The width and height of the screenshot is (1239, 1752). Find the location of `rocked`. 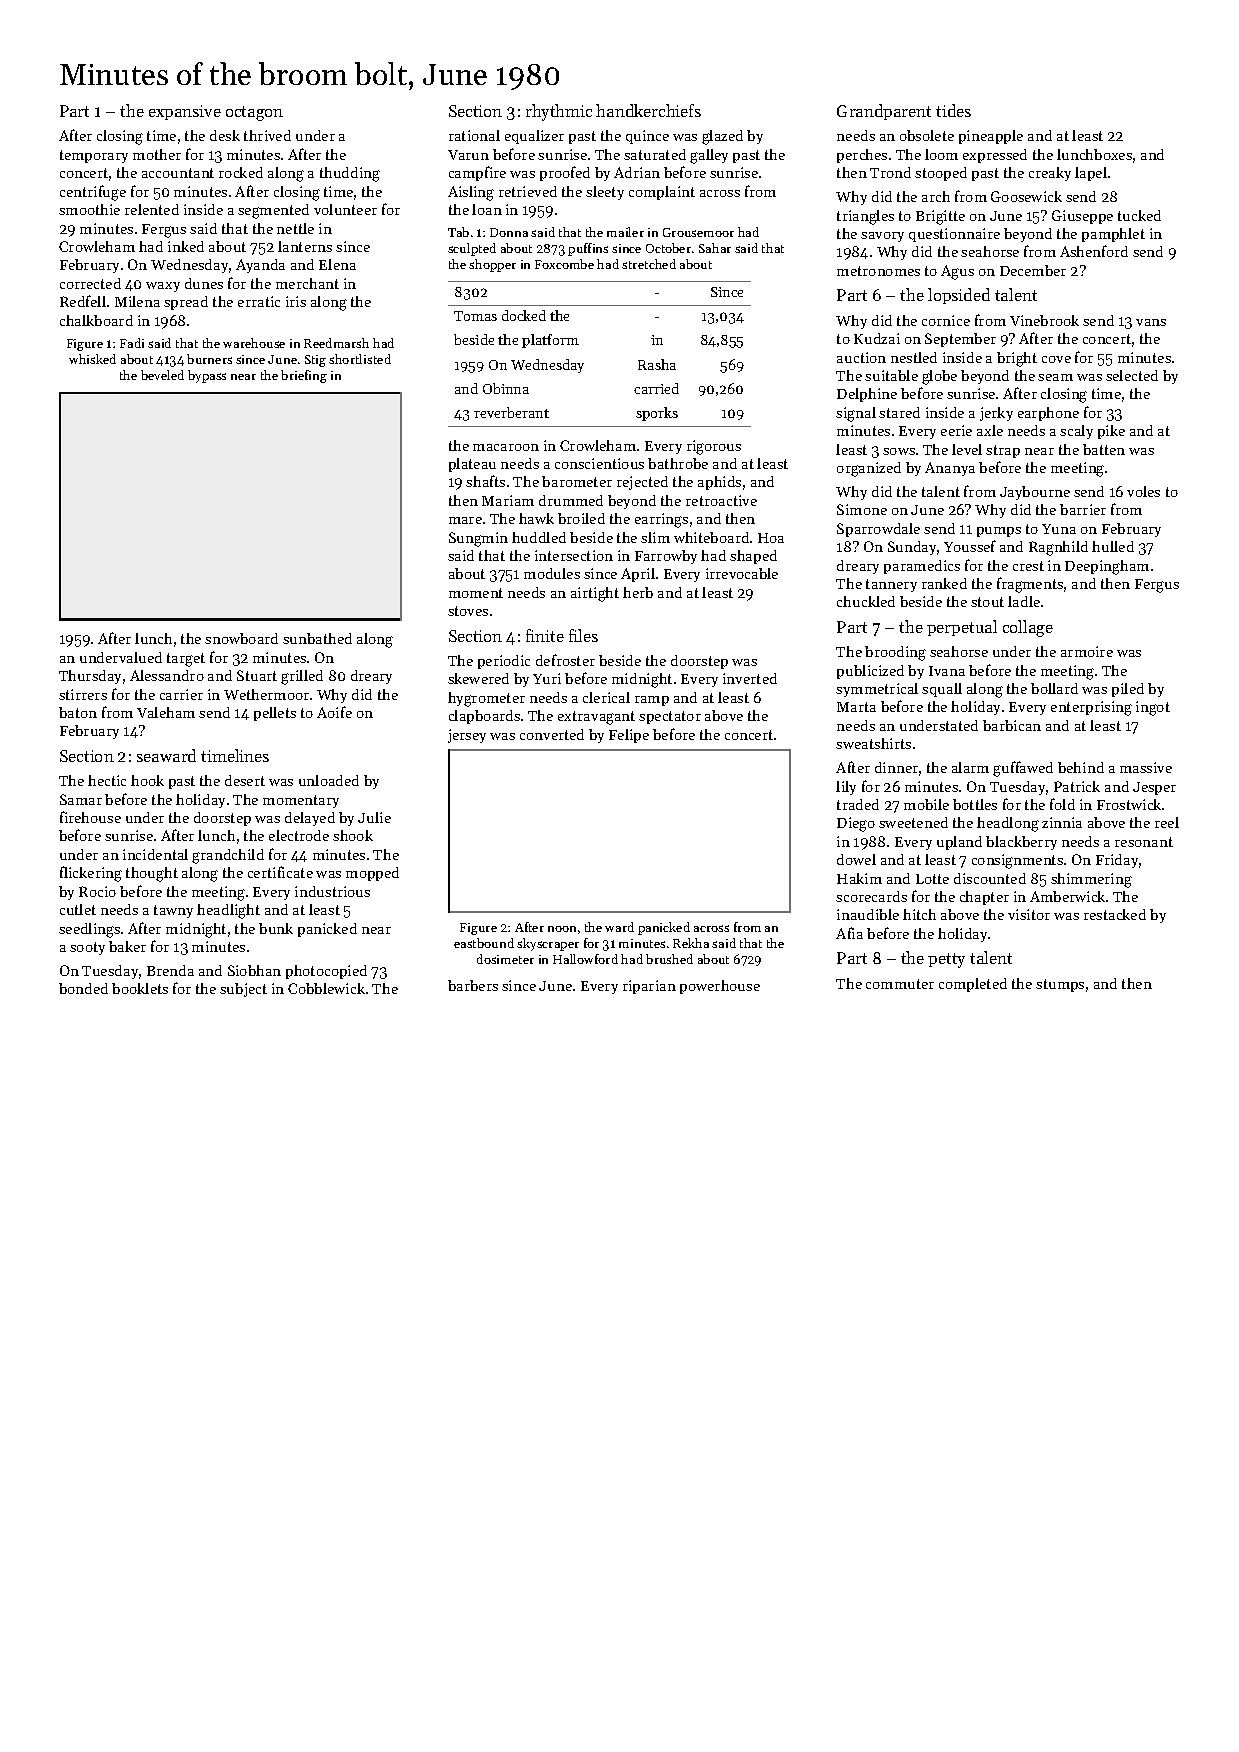

rocked is located at coordinates (241, 172).
